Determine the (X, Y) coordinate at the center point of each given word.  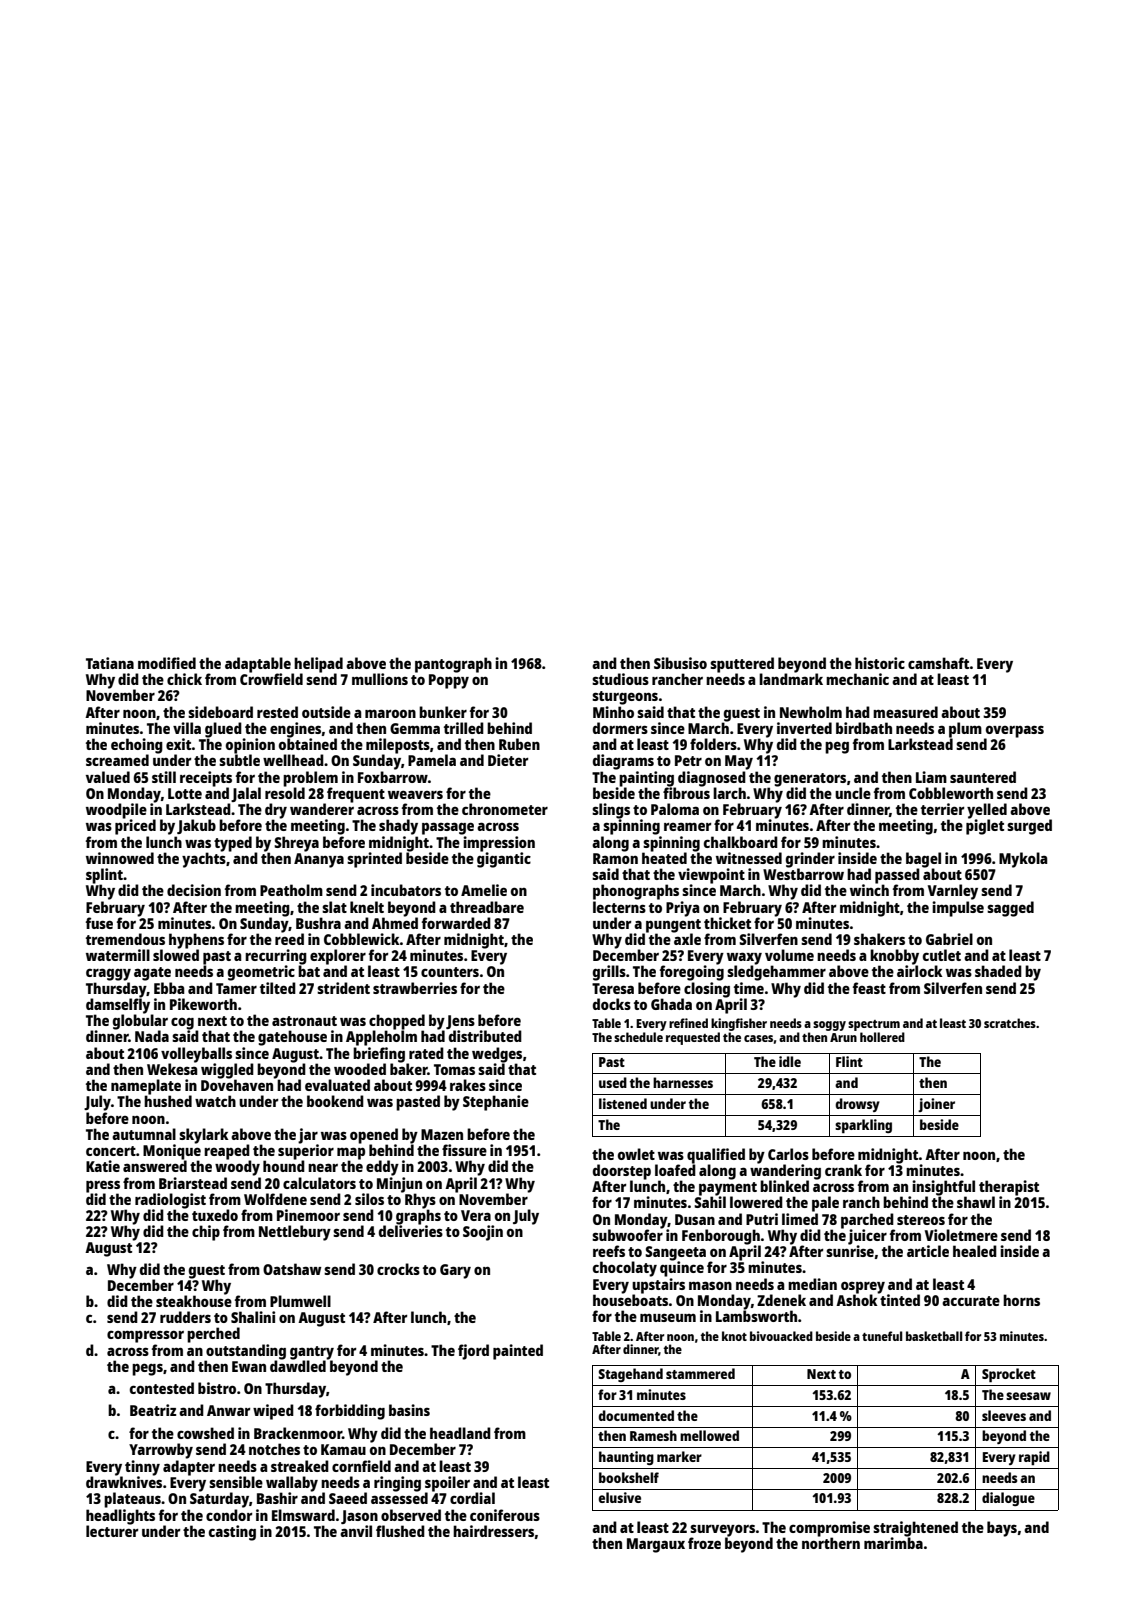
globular (140, 1022)
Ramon (615, 858)
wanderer (322, 809)
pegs (147, 1369)
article (928, 1251)
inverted (804, 728)
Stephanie (496, 1103)
